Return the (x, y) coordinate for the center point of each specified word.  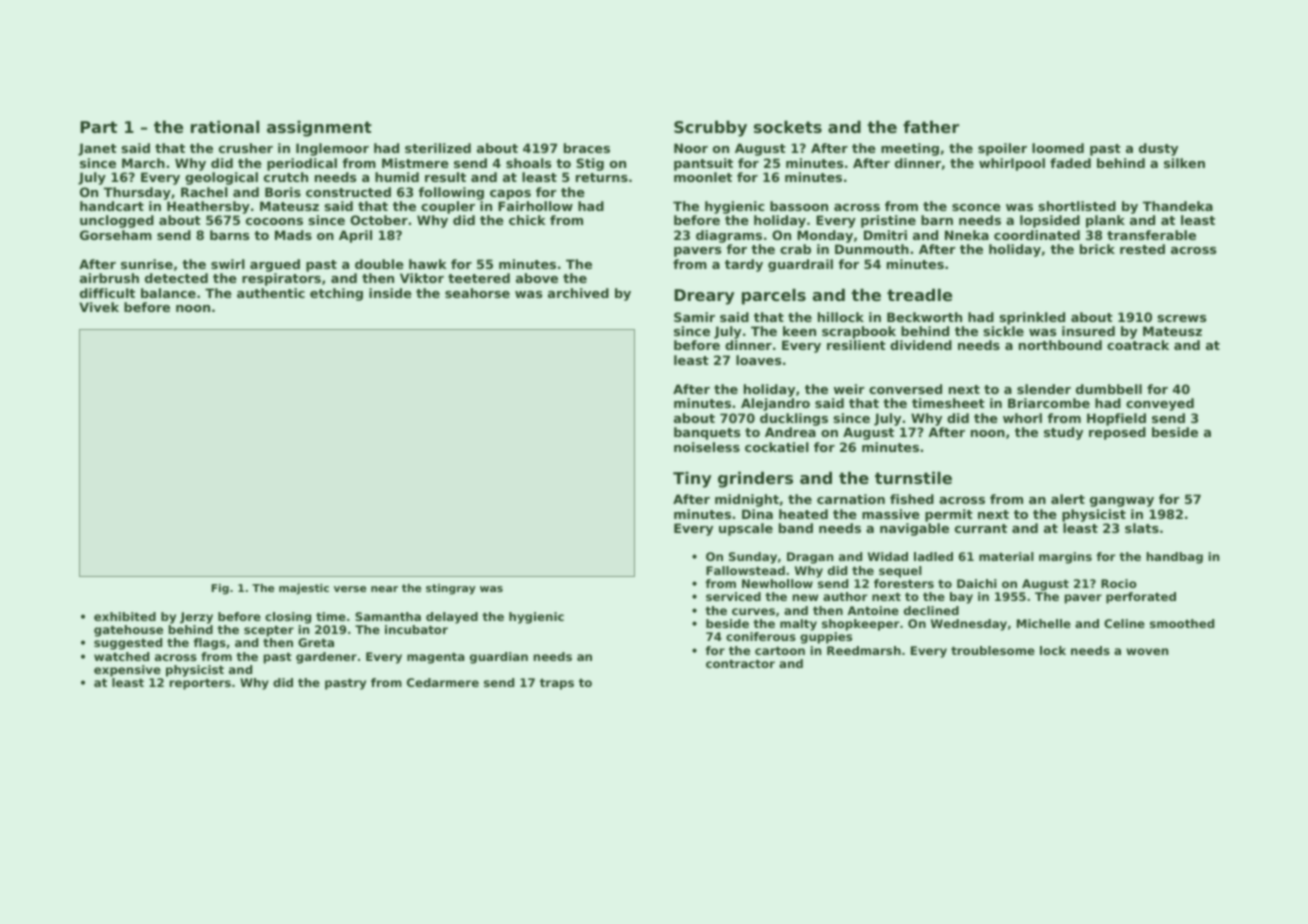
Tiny (692, 479)
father (931, 126)
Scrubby (710, 128)
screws (1181, 318)
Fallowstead (745, 570)
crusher (246, 148)
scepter (269, 631)
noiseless (707, 447)
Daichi (977, 583)
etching (336, 294)
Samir (694, 317)
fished (912, 499)
